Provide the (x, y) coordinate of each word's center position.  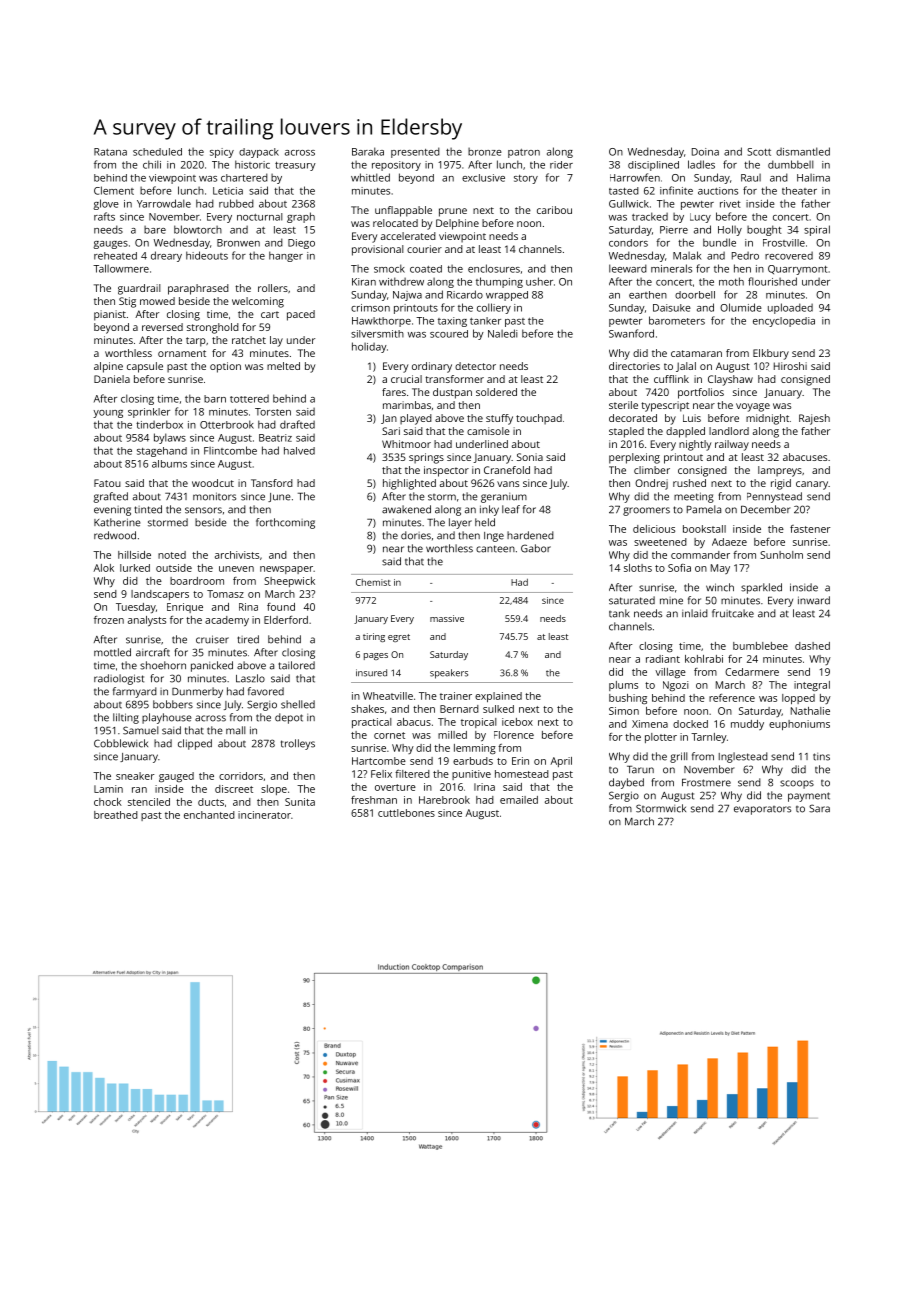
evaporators (762, 810)
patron (524, 153)
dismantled (803, 151)
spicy (222, 153)
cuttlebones (406, 813)
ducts (211, 802)
